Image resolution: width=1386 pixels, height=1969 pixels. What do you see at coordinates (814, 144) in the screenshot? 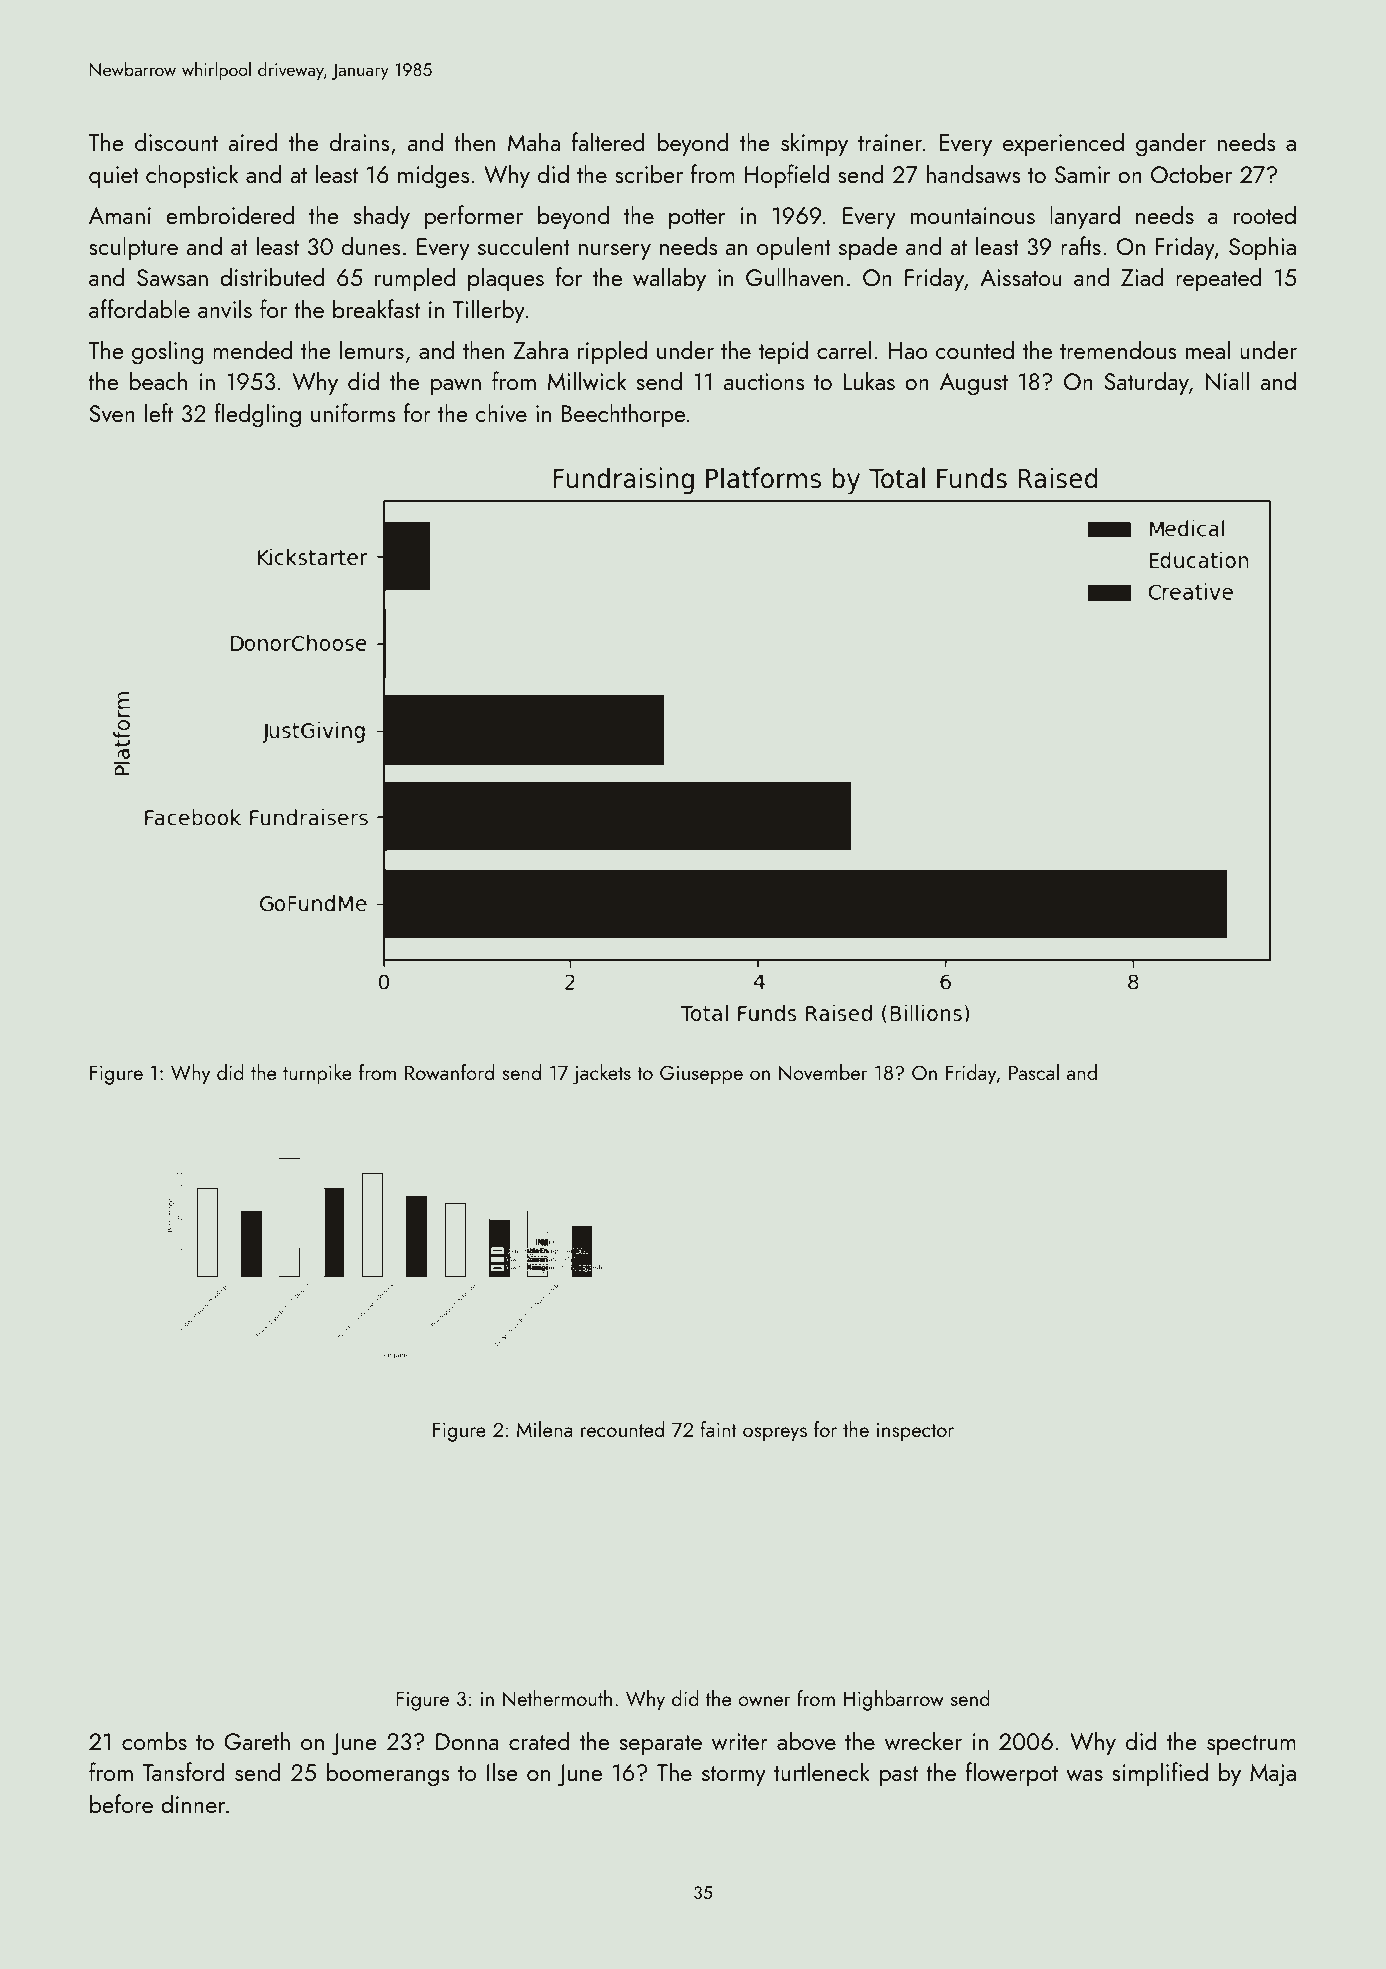
I see `skimpy` at bounding box center [814, 144].
